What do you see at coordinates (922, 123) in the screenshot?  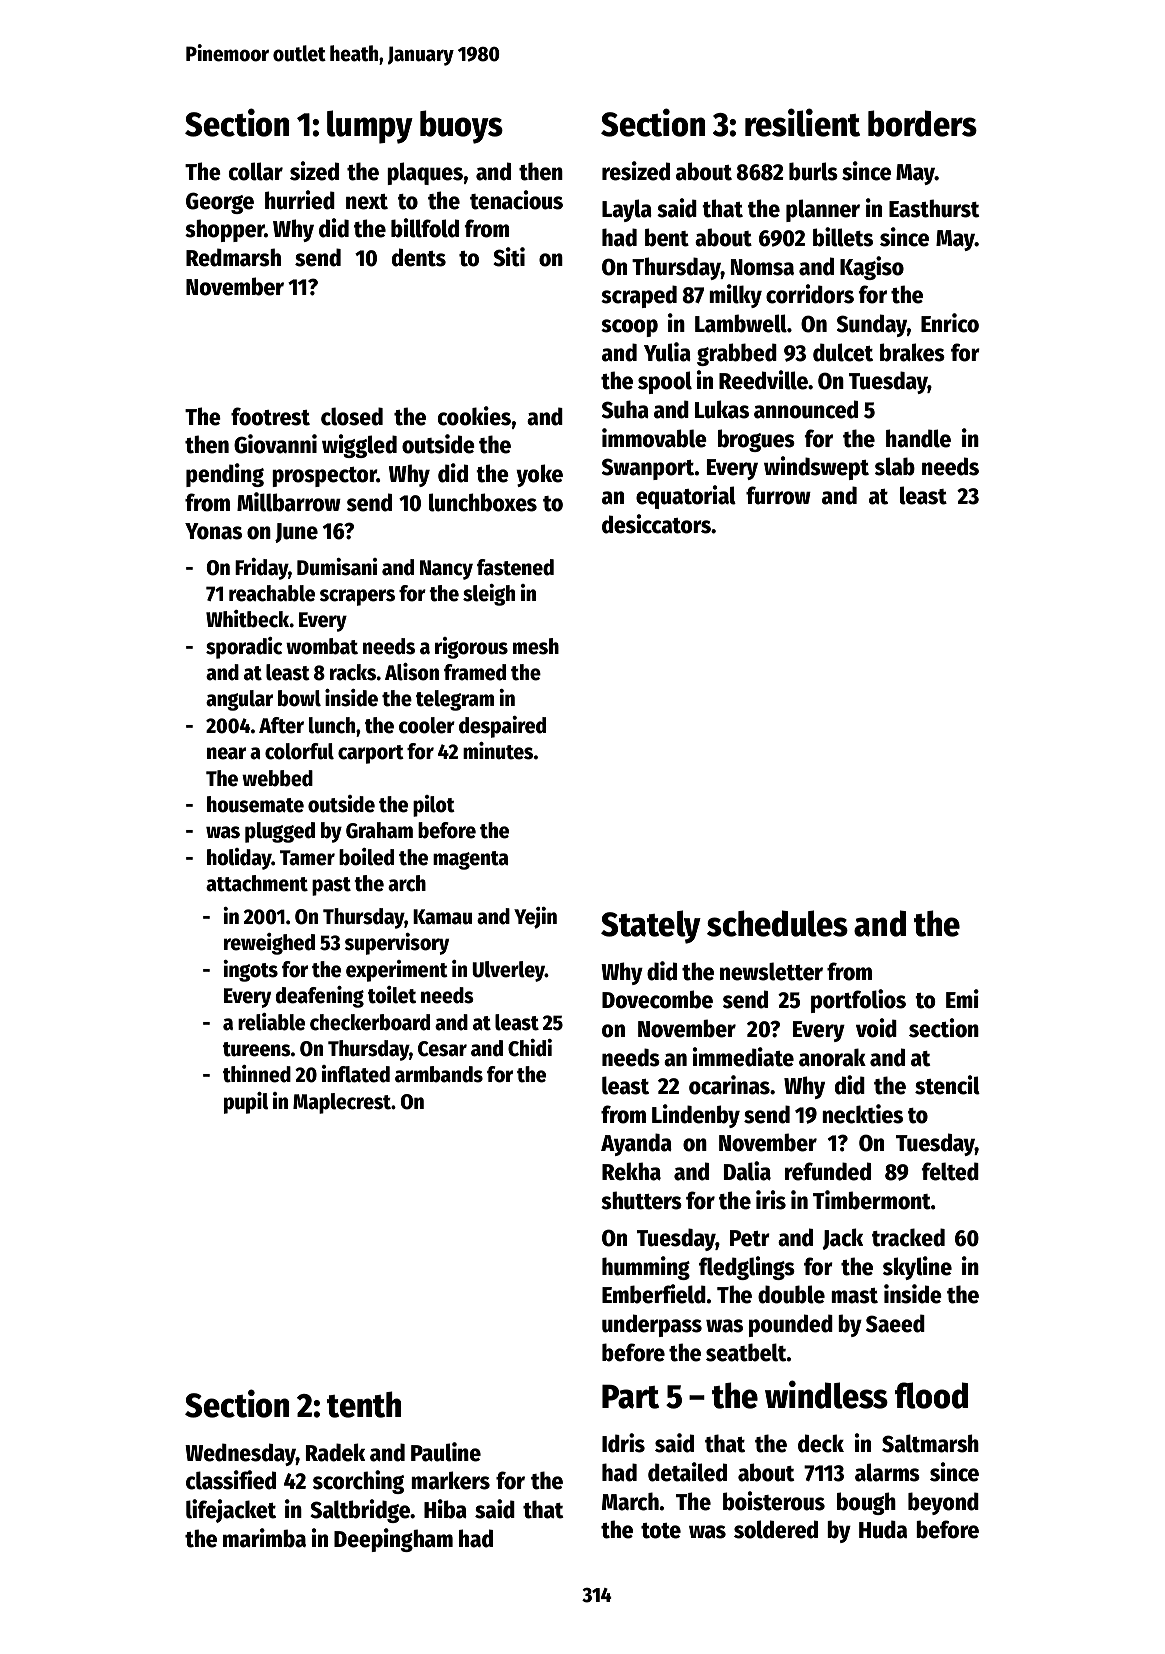 I see `borders` at bounding box center [922, 123].
